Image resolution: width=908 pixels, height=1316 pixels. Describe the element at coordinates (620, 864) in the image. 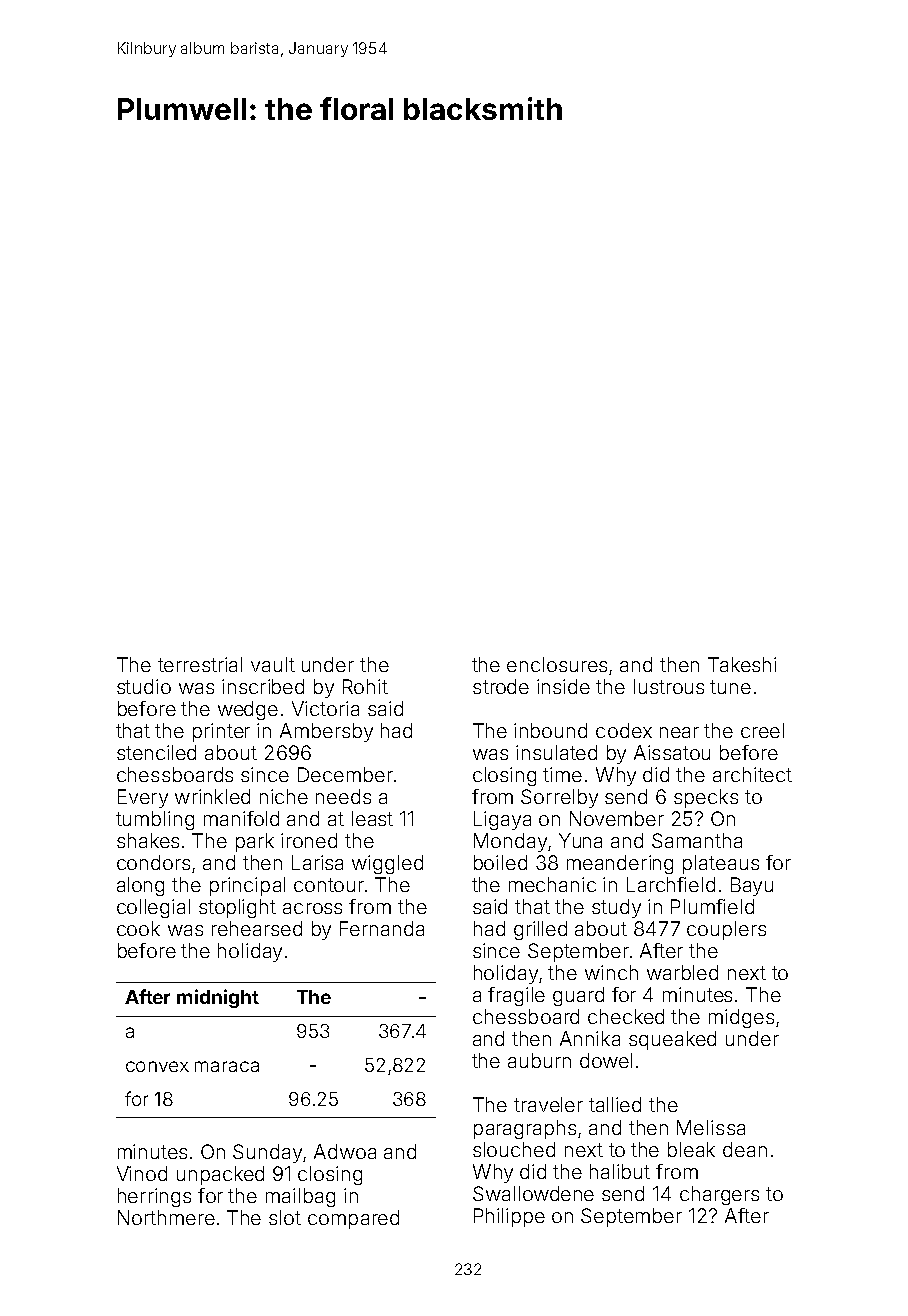

I see `meandering` at that location.
